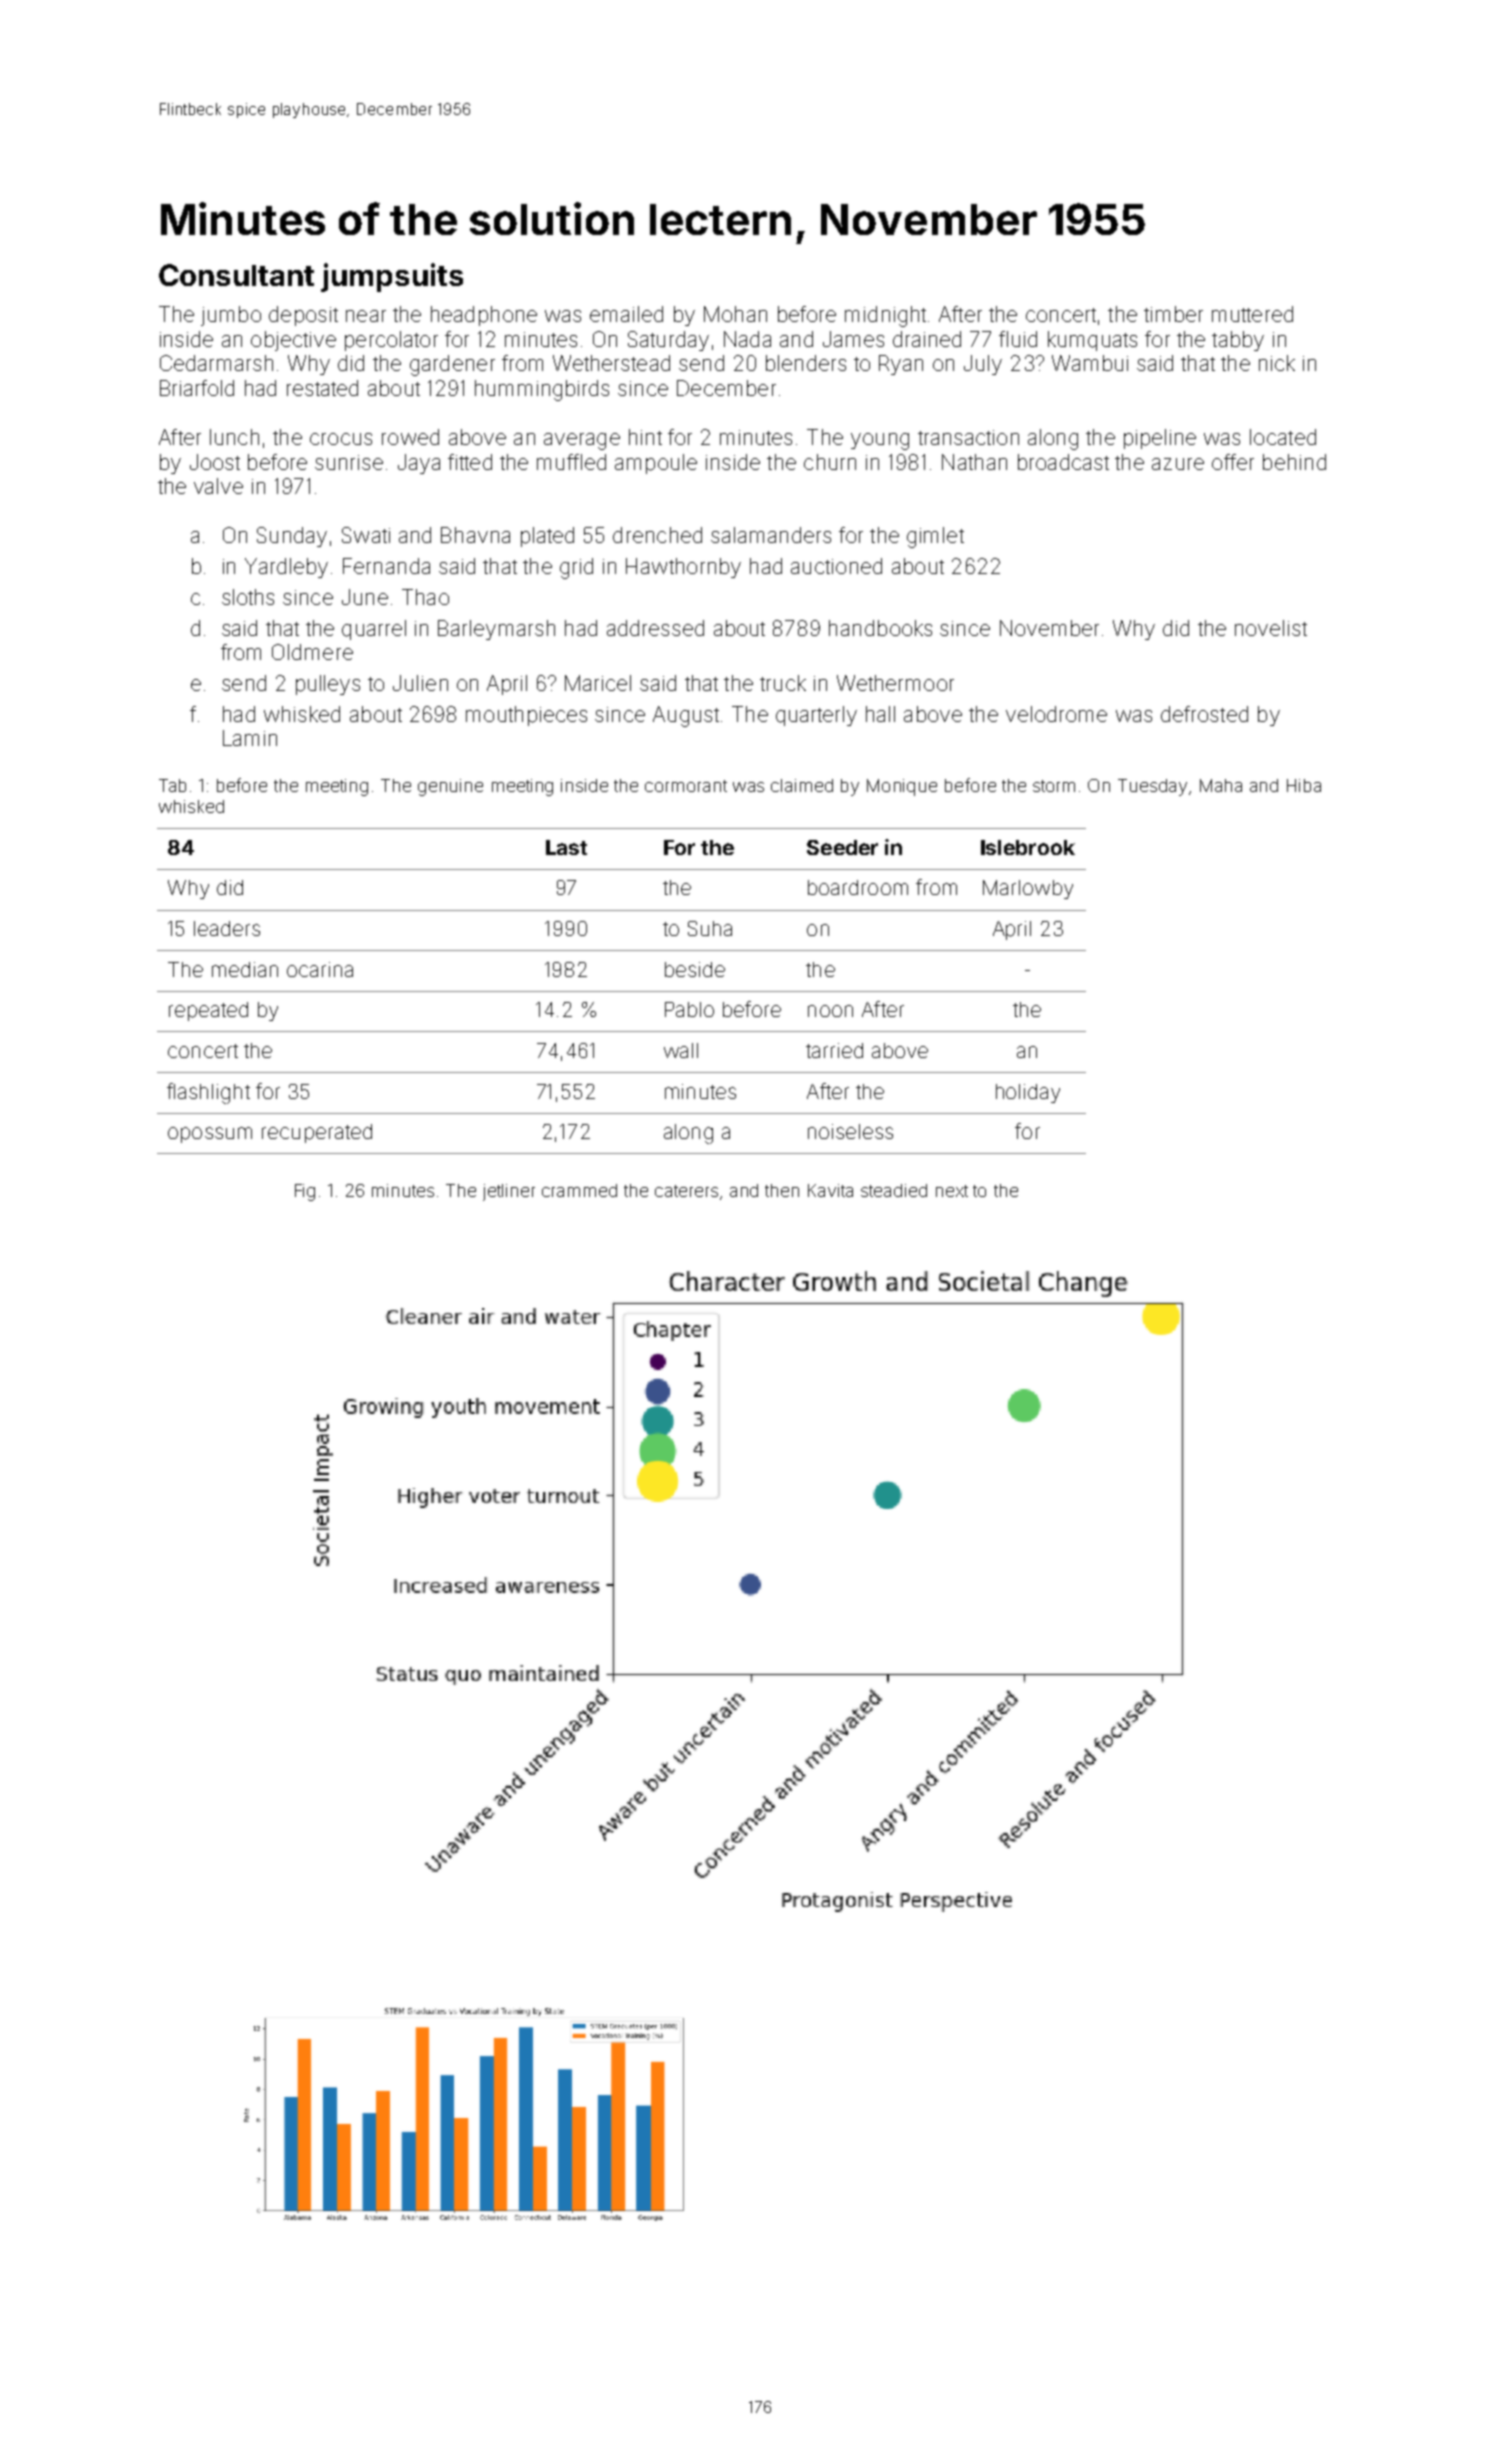  What do you see at coordinates (227, 928) in the image?
I see `leaders` at bounding box center [227, 928].
